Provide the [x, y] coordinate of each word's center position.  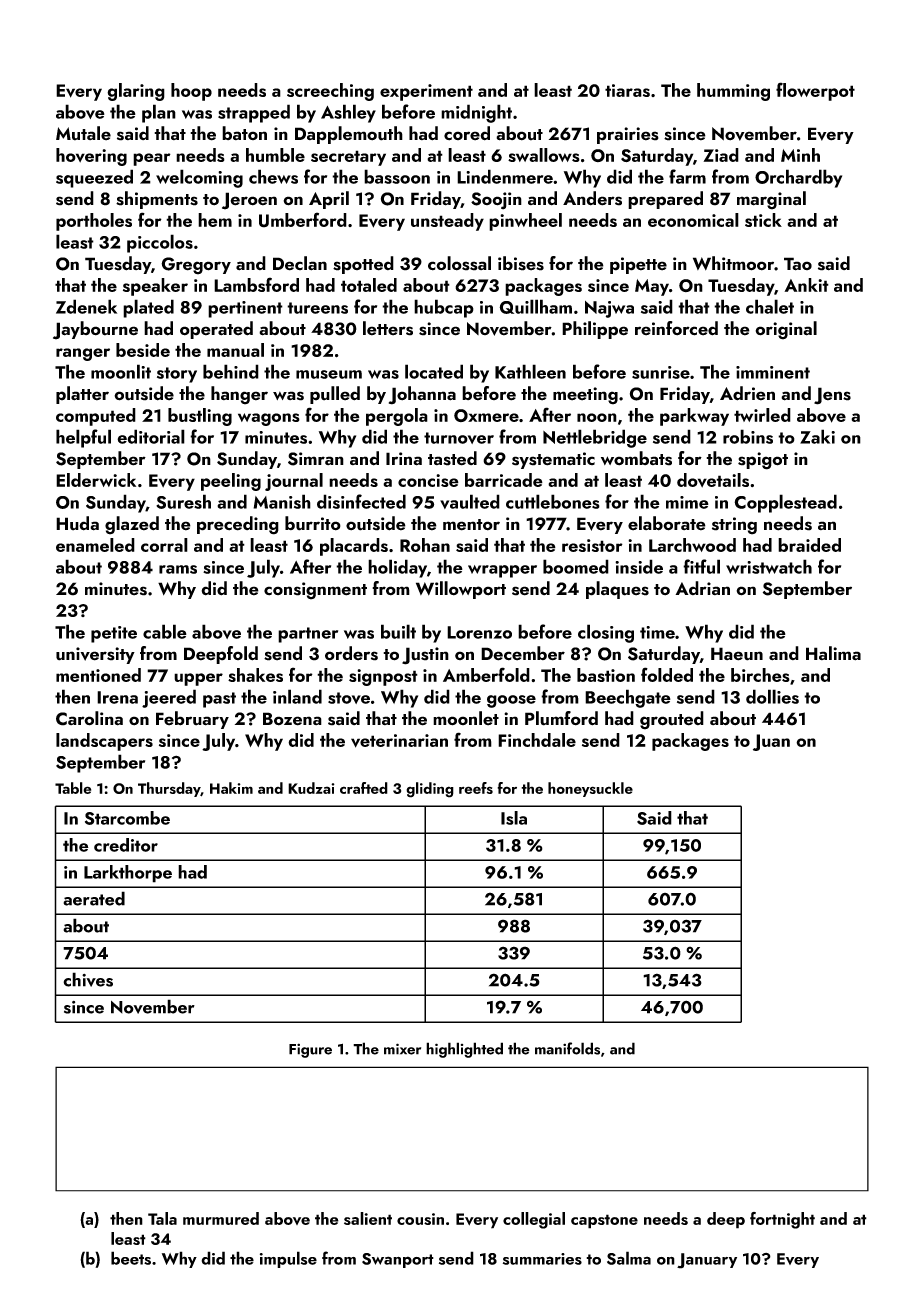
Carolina [89, 718]
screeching [330, 92]
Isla [514, 818]
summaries [542, 1259]
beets [131, 1258]
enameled [95, 545]
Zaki [817, 436]
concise [428, 480]
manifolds [567, 1048]
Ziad [721, 155]
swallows [544, 155]
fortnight [782, 1220]
